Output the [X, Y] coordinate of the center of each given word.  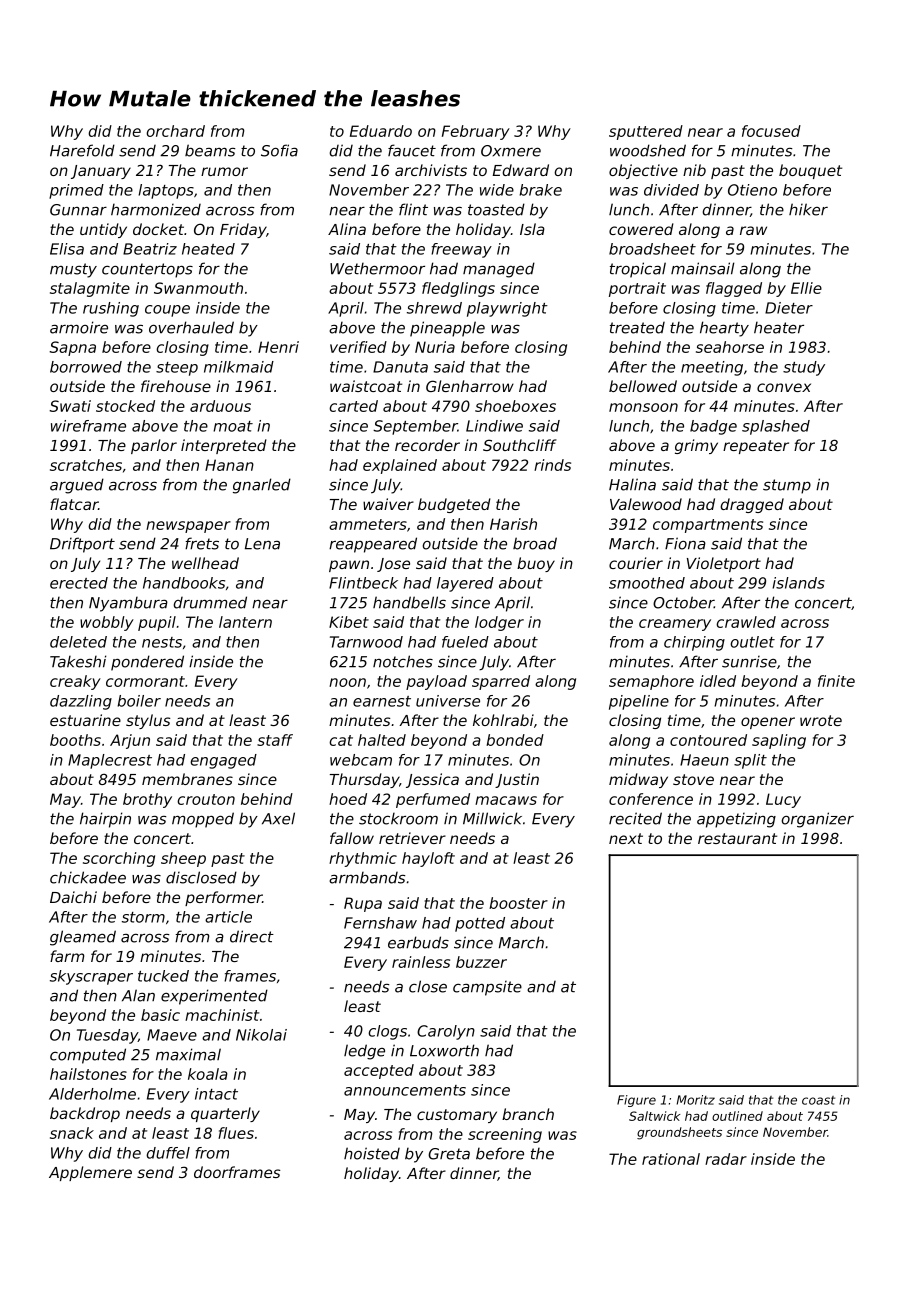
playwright [507, 309]
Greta [449, 1154]
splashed [776, 427]
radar [726, 1159]
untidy [103, 230]
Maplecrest [110, 761]
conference [651, 799]
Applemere [90, 1173]
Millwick [492, 818]
